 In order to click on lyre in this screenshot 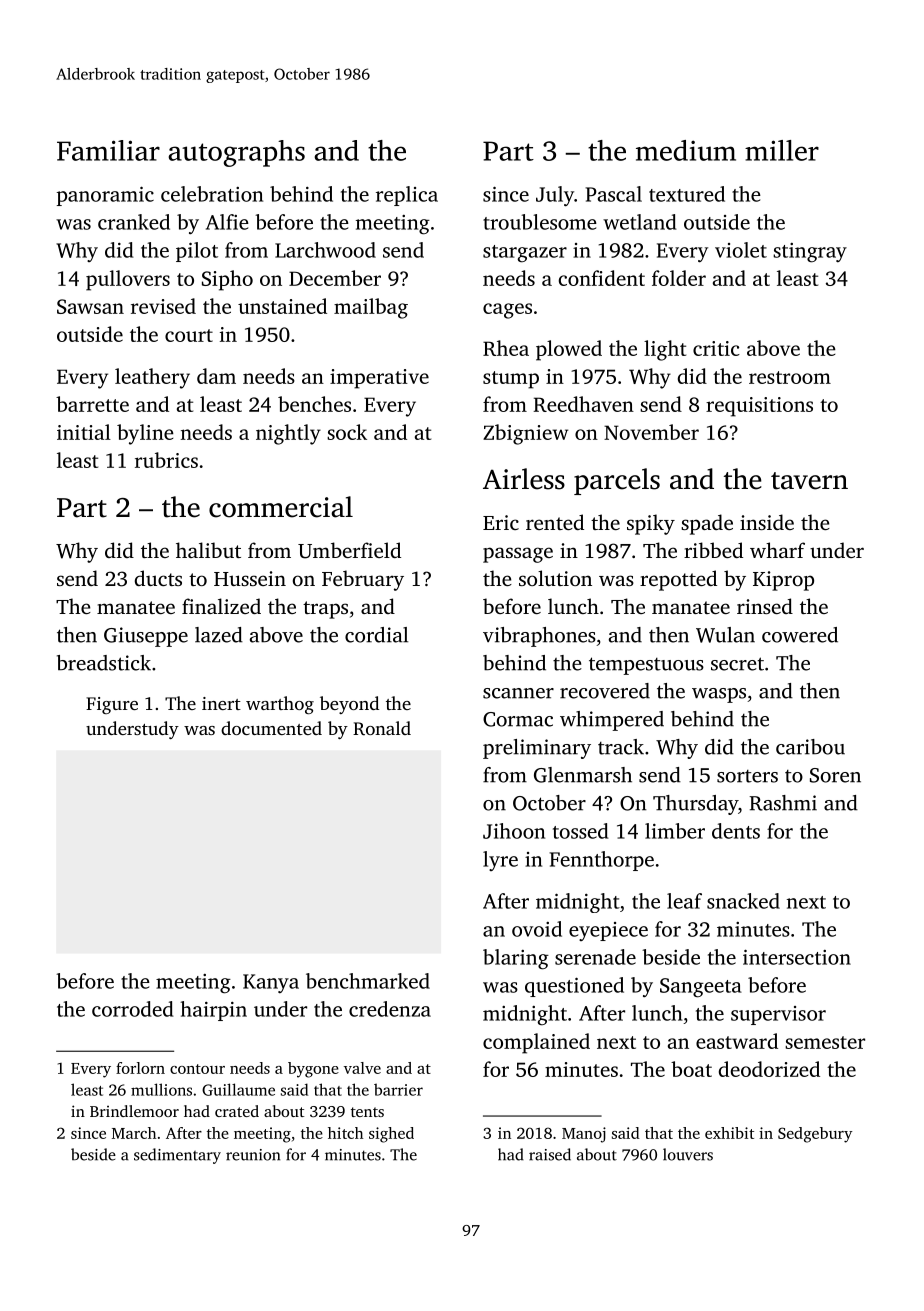, I will do `click(500, 861)`.
